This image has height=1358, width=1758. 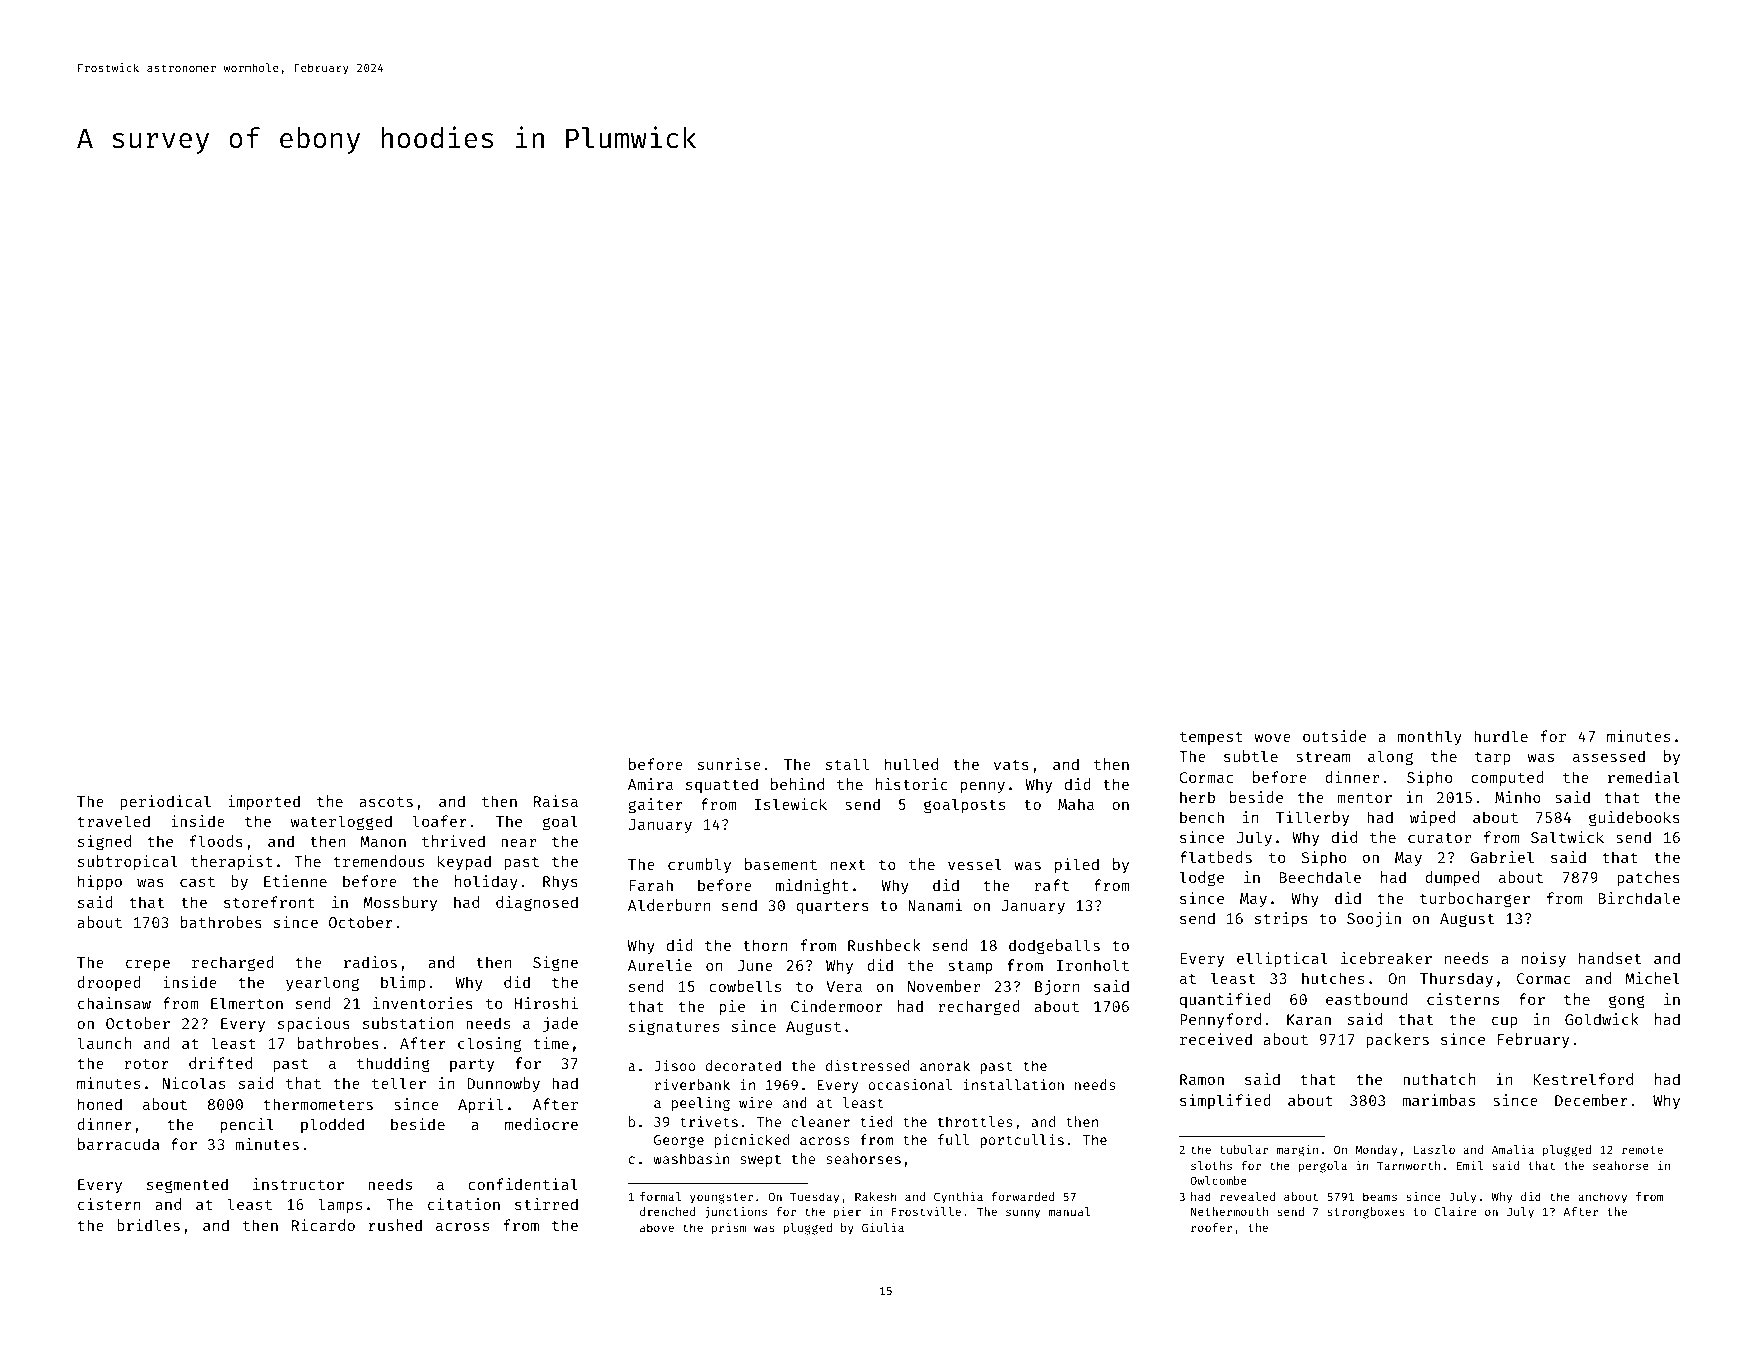 I want to click on rushed, so click(x=395, y=1225).
